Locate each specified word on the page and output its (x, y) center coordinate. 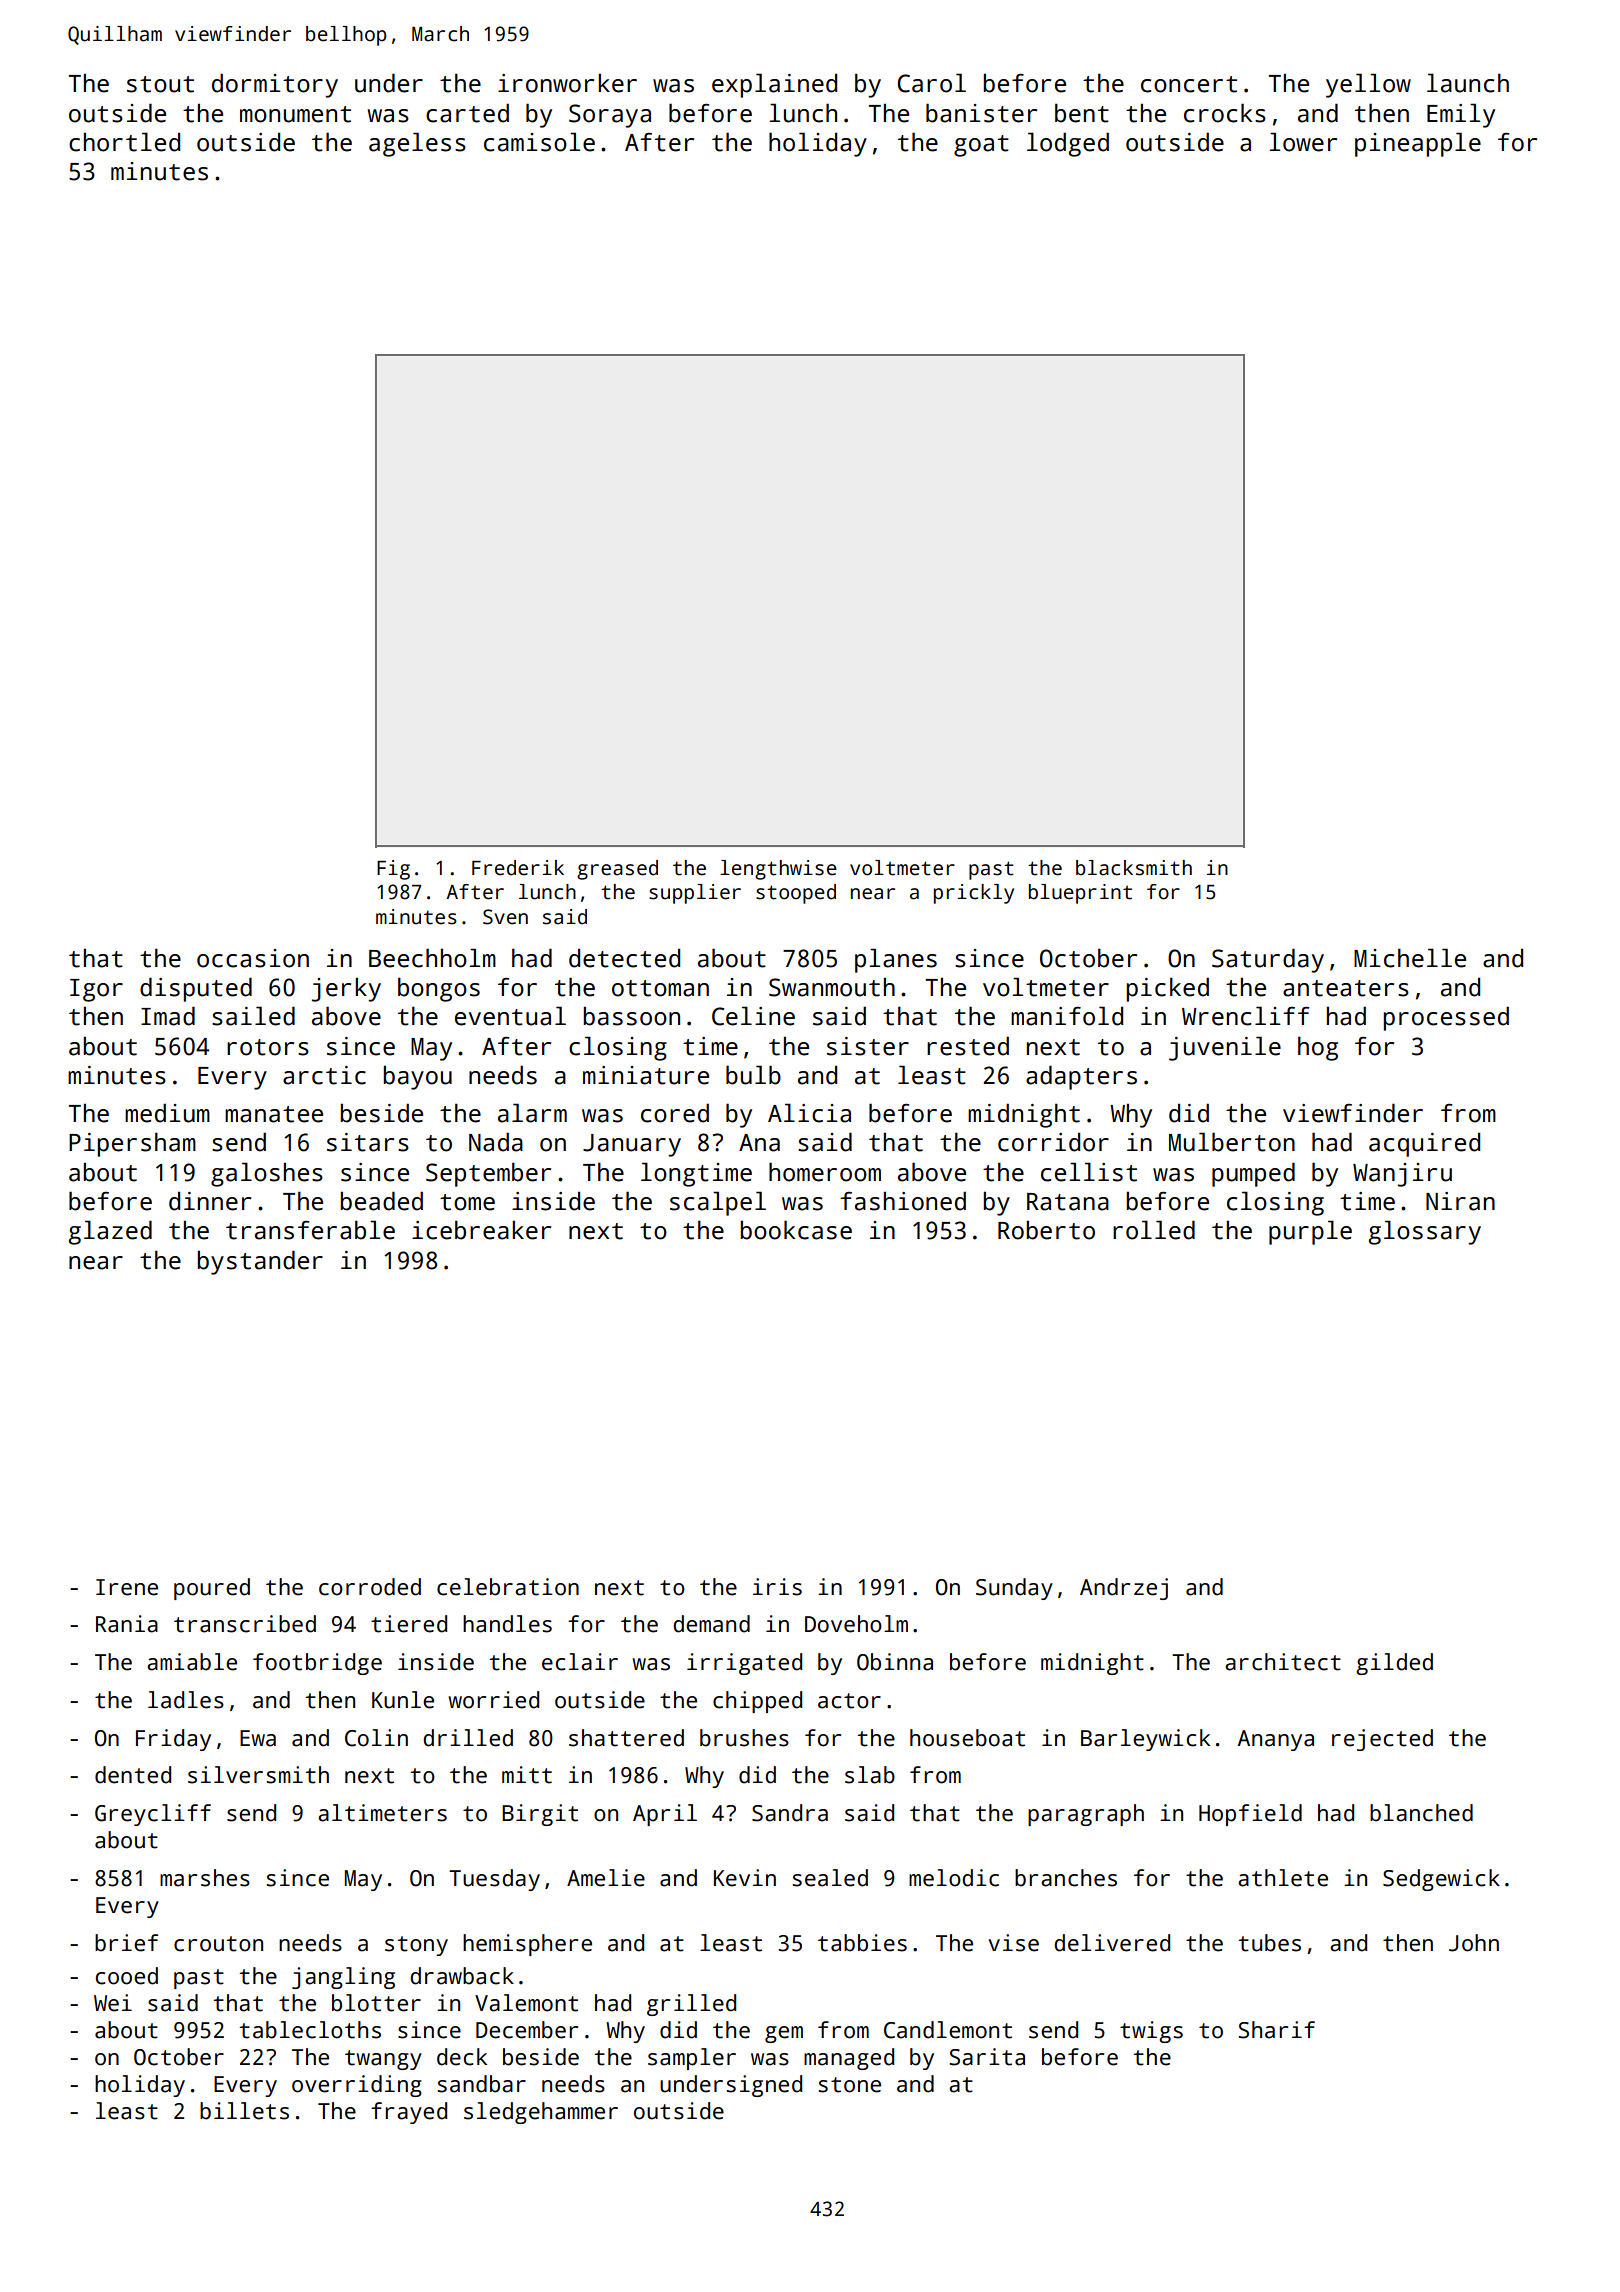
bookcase (796, 1230)
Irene (127, 1587)
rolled (1154, 1230)
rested (968, 1046)
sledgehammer (541, 2113)
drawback (462, 1976)
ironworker (567, 83)
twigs (1151, 2032)
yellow (1368, 85)
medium (167, 1113)
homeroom (825, 1172)
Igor (96, 990)
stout (160, 84)
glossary (1425, 1232)
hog (1318, 1048)
